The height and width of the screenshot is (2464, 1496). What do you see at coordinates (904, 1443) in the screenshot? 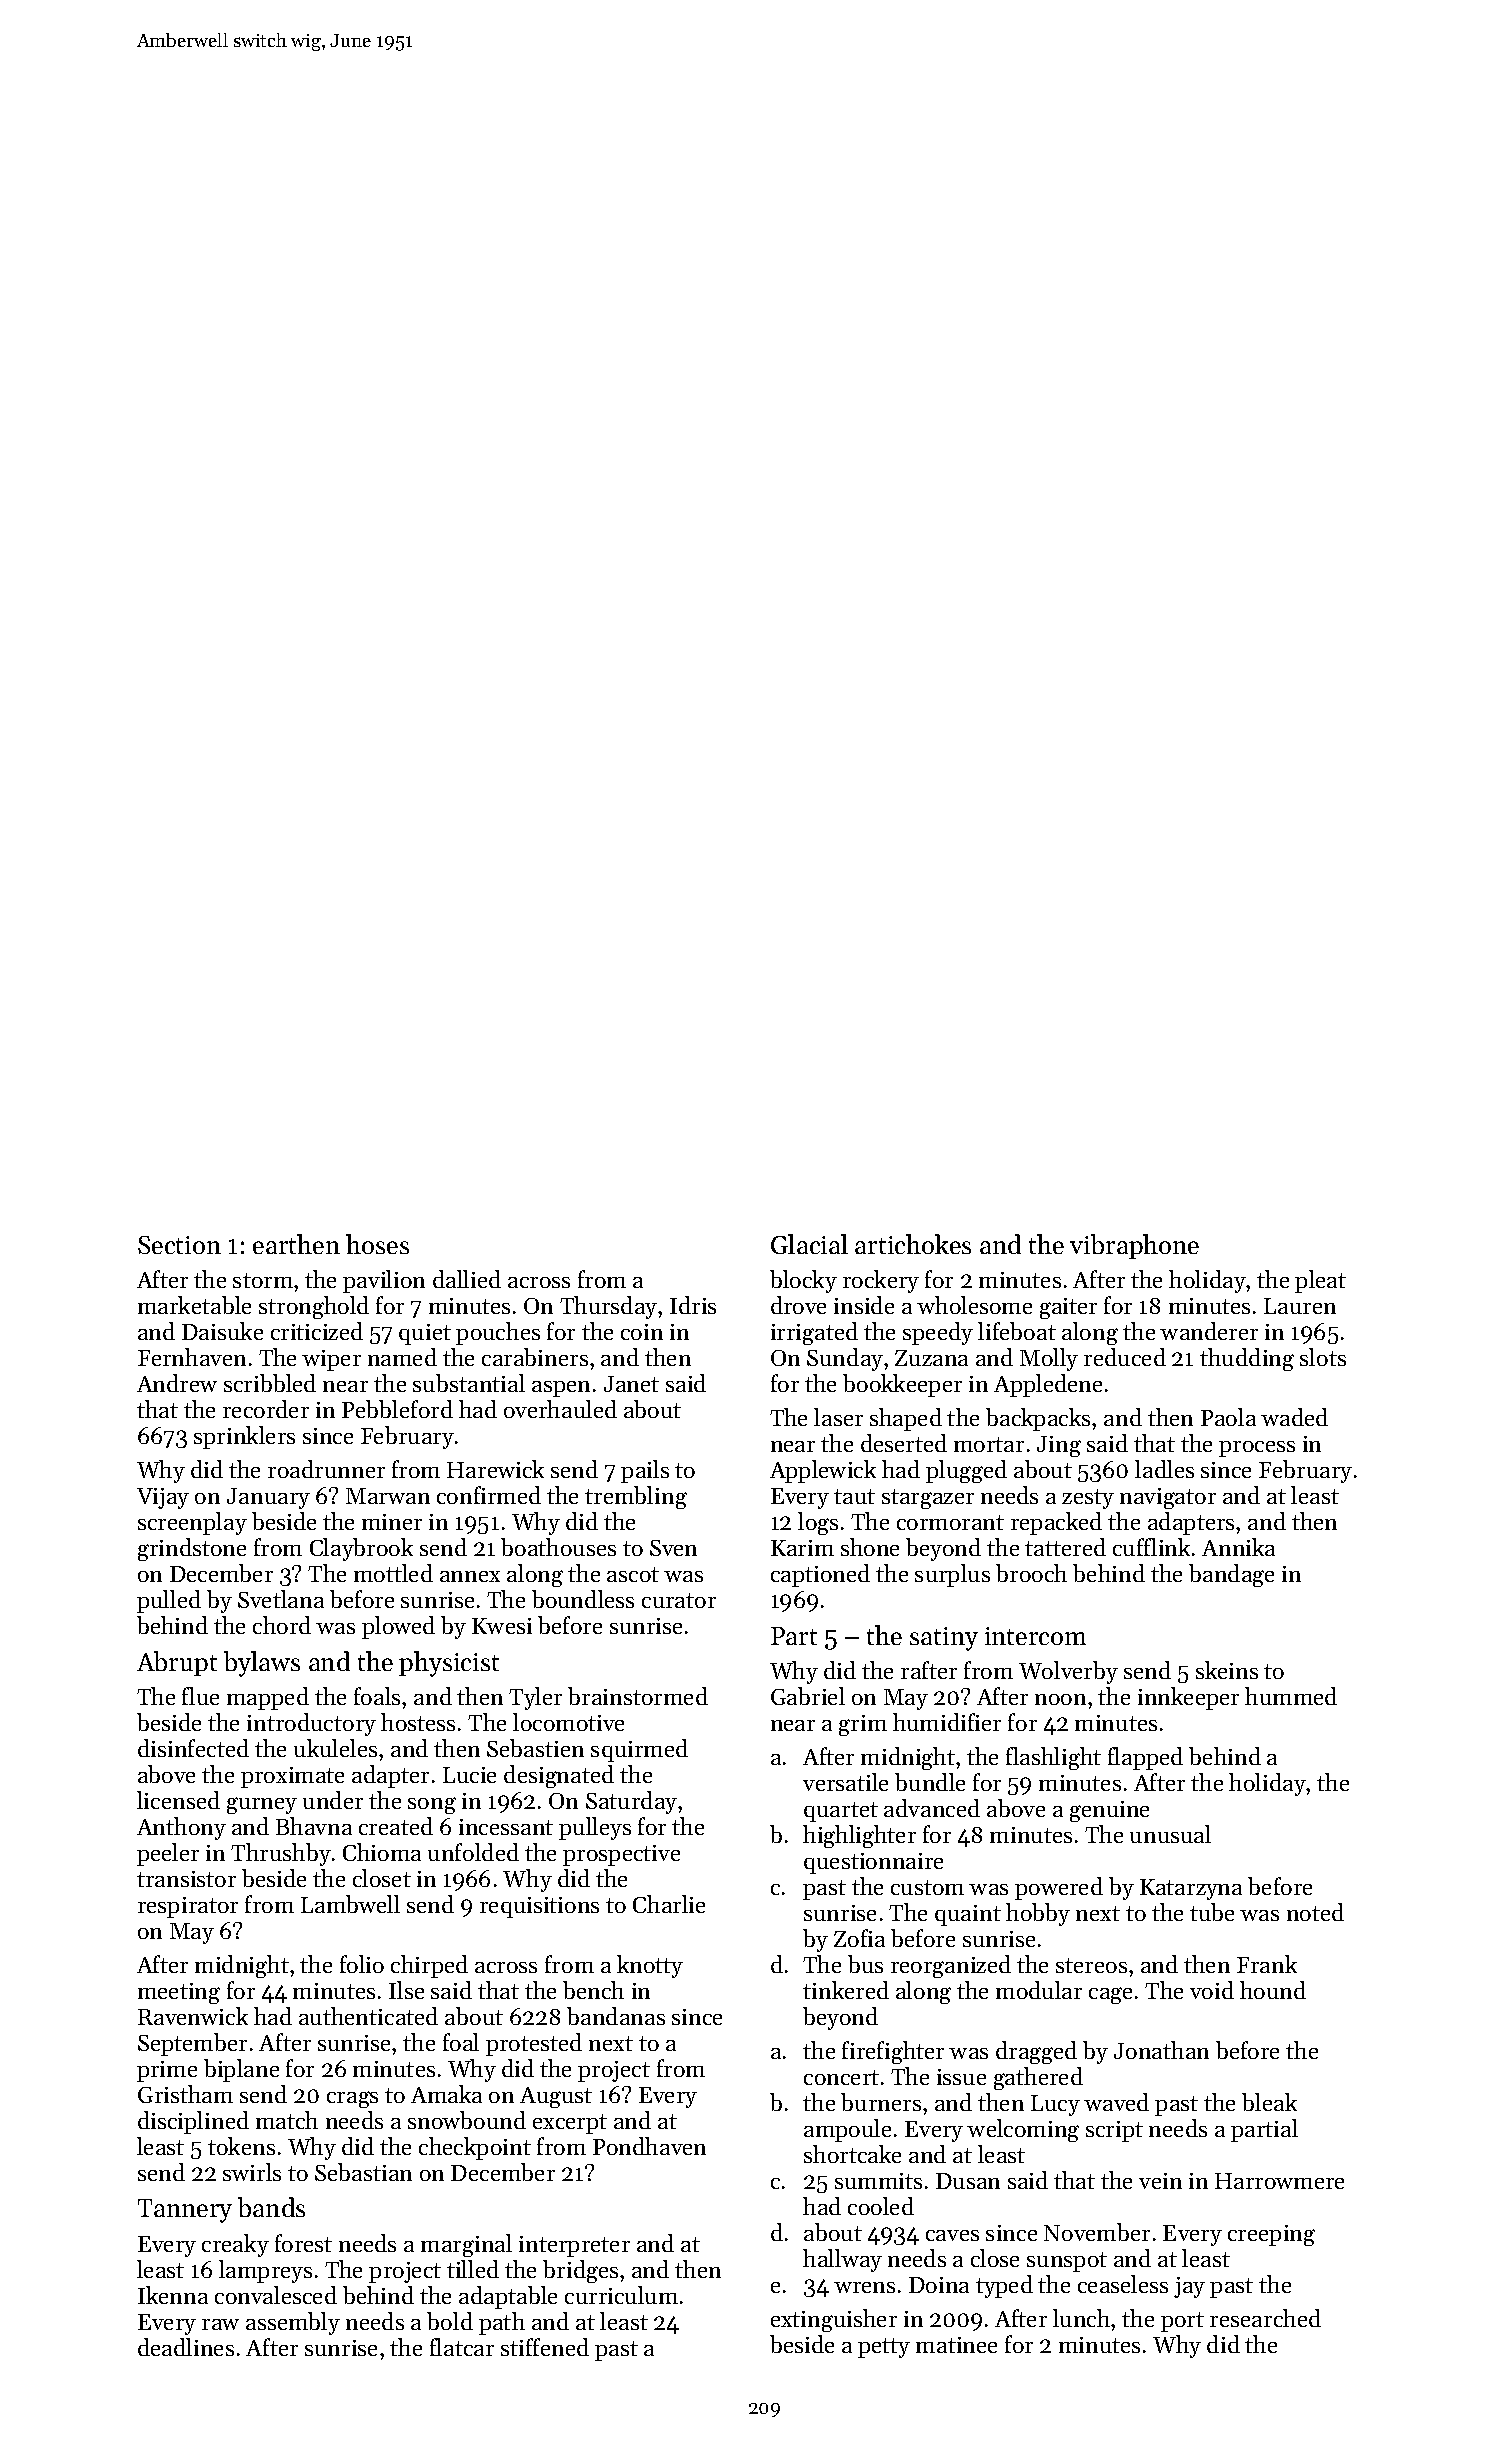
I see `deserted` at bounding box center [904, 1443].
